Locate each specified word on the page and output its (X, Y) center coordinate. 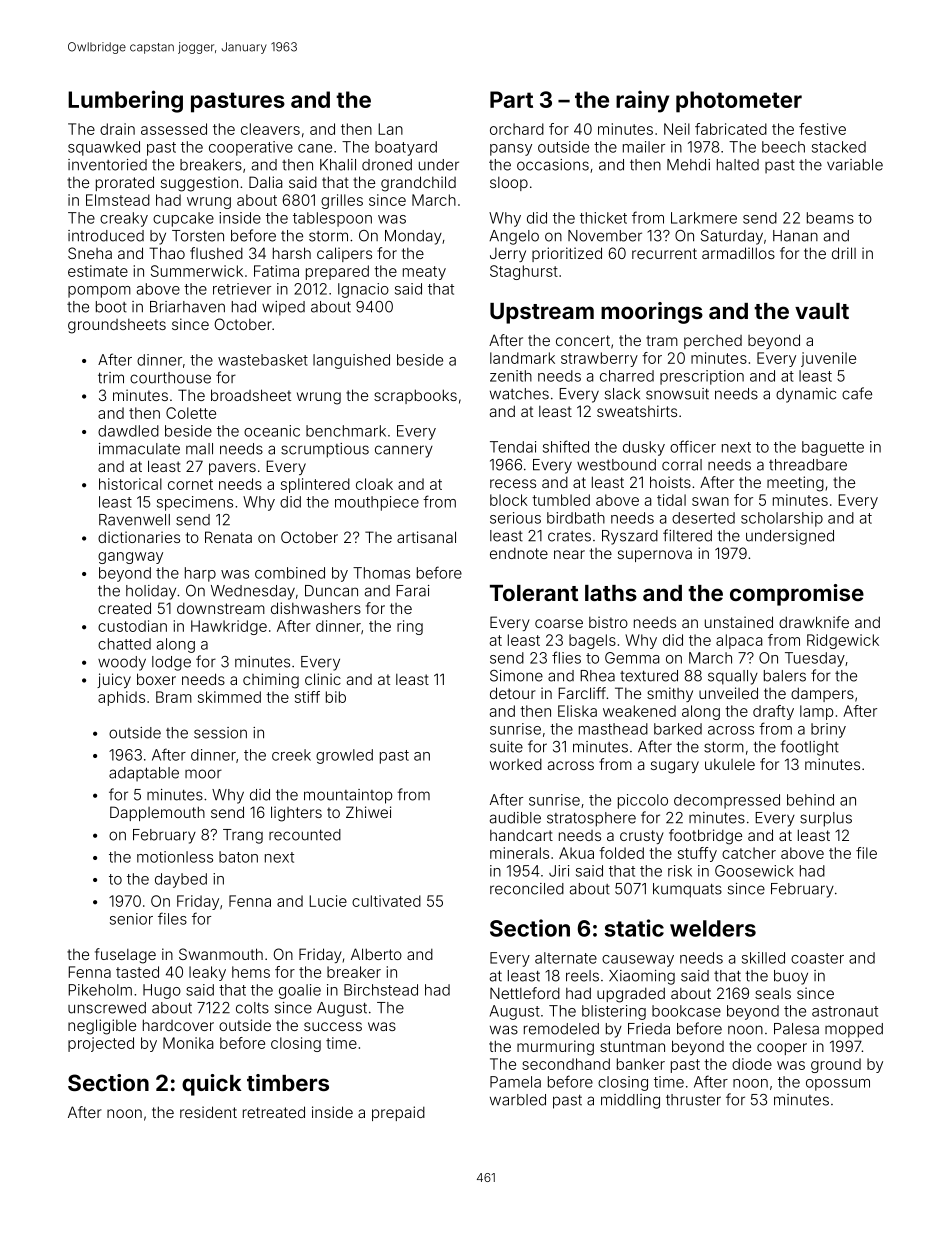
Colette (191, 413)
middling (630, 1101)
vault (822, 311)
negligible (102, 1027)
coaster (817, 958)
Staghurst (524, 272)
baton (238, 857)
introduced (106, 236)
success (333, 1026)
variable (855, 165)
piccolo (643, 801)
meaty (424, 273)
